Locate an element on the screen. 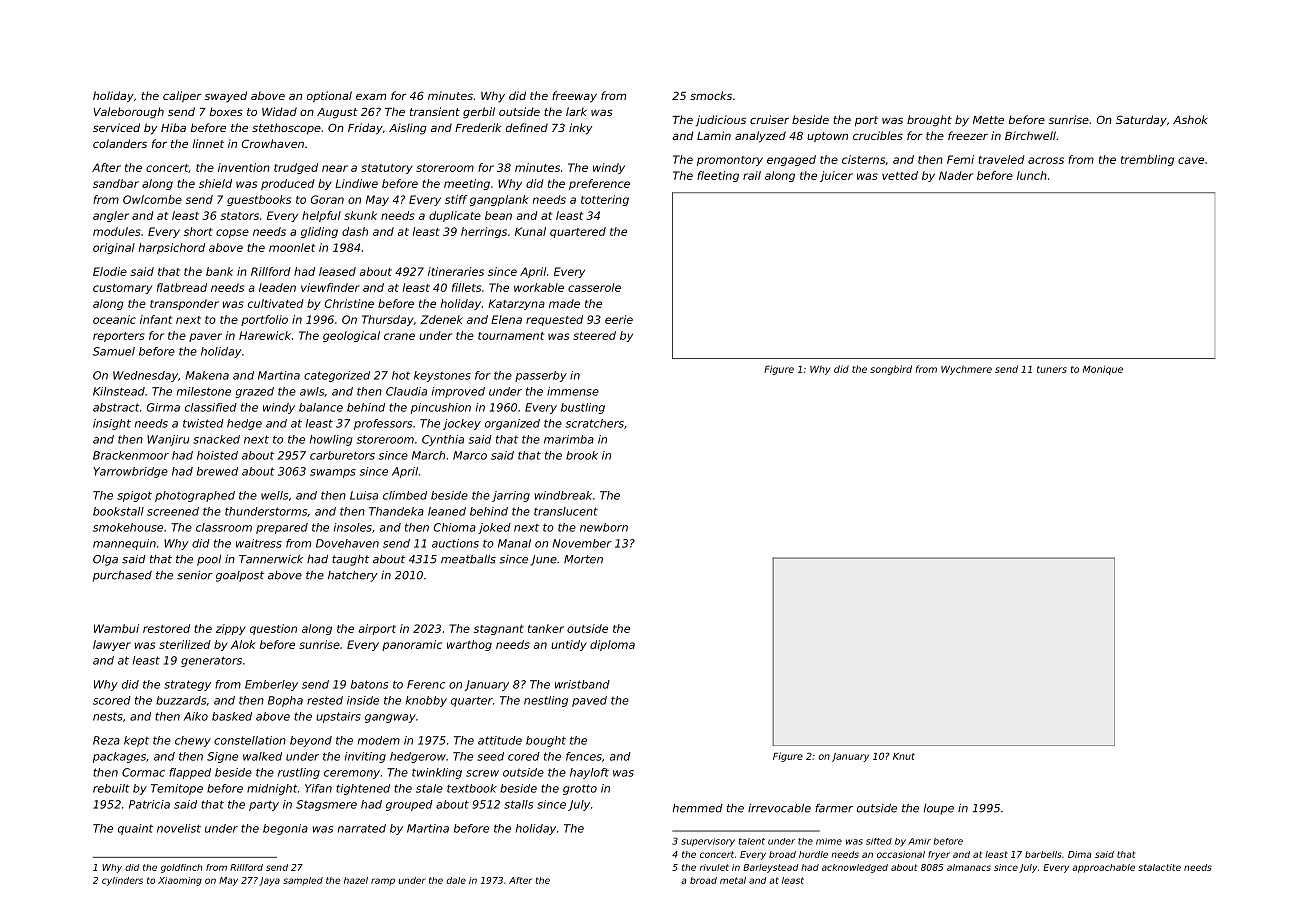 The width and height of the screenshot is (1308, 924). metal is located at coordinates (733, 880).
